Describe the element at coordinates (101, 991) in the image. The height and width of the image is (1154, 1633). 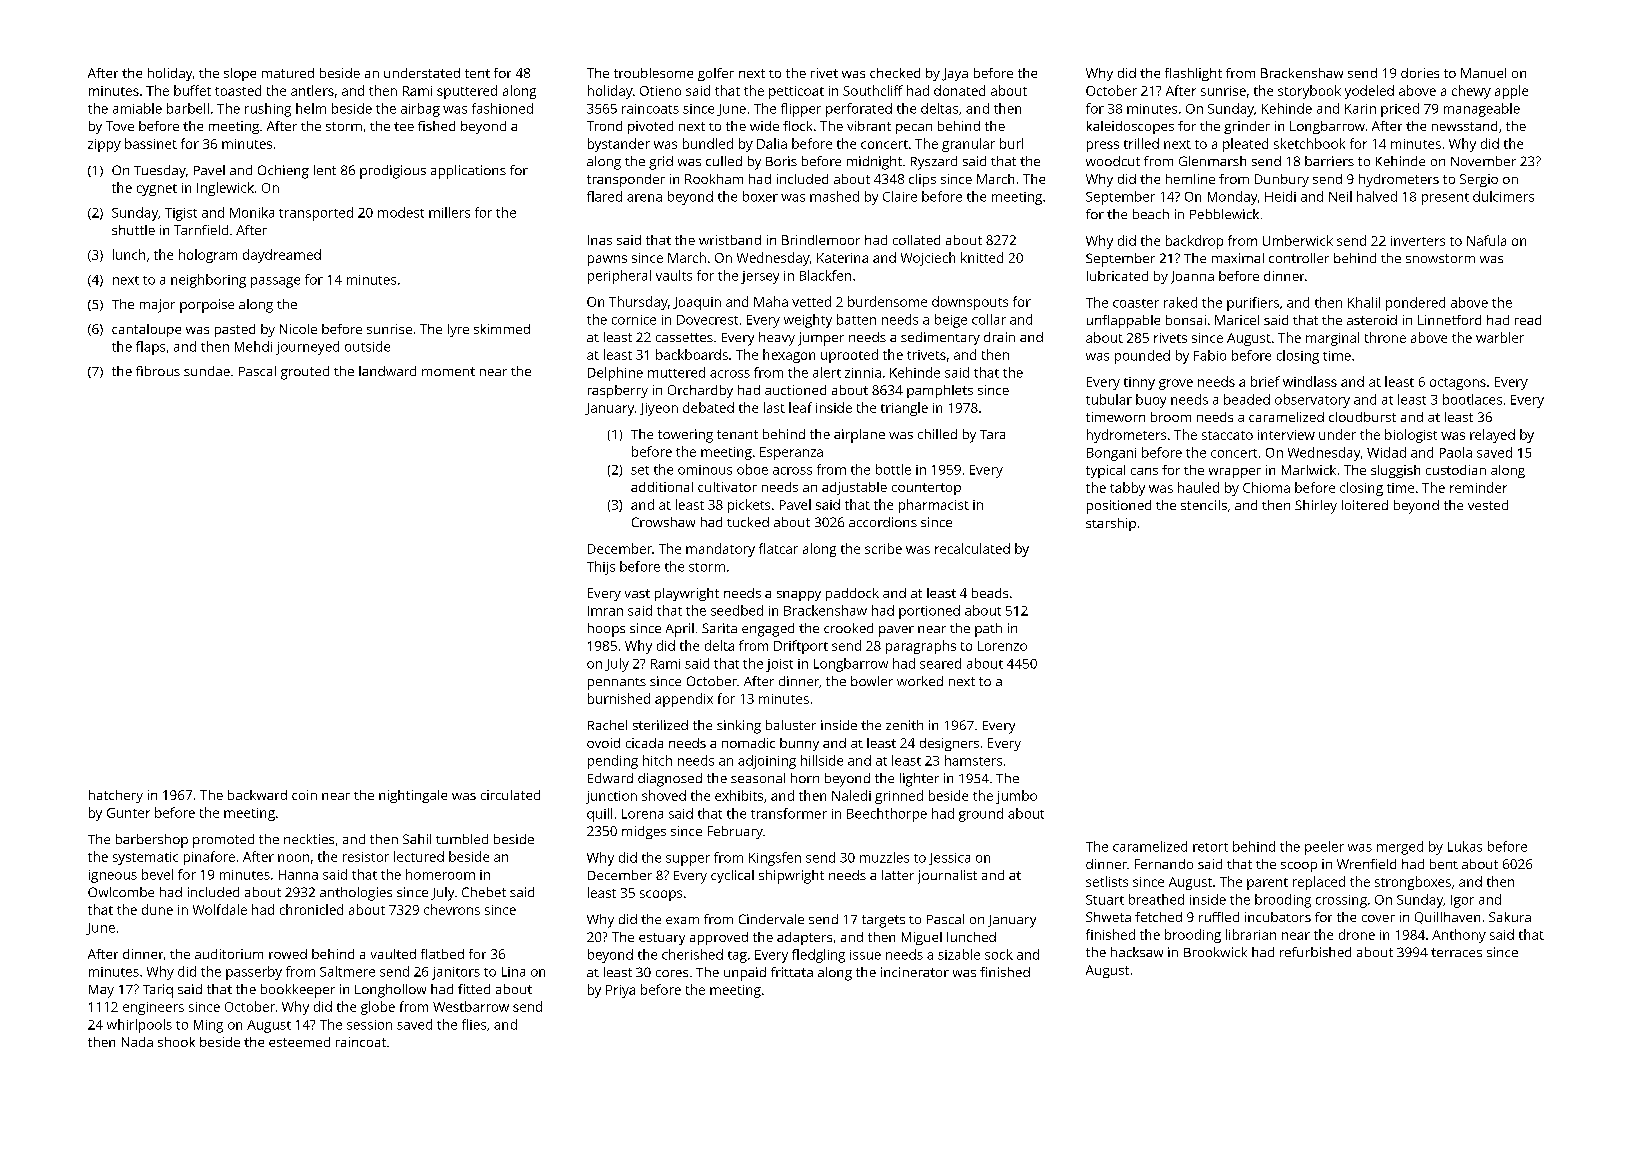
I see `May` at that location.
